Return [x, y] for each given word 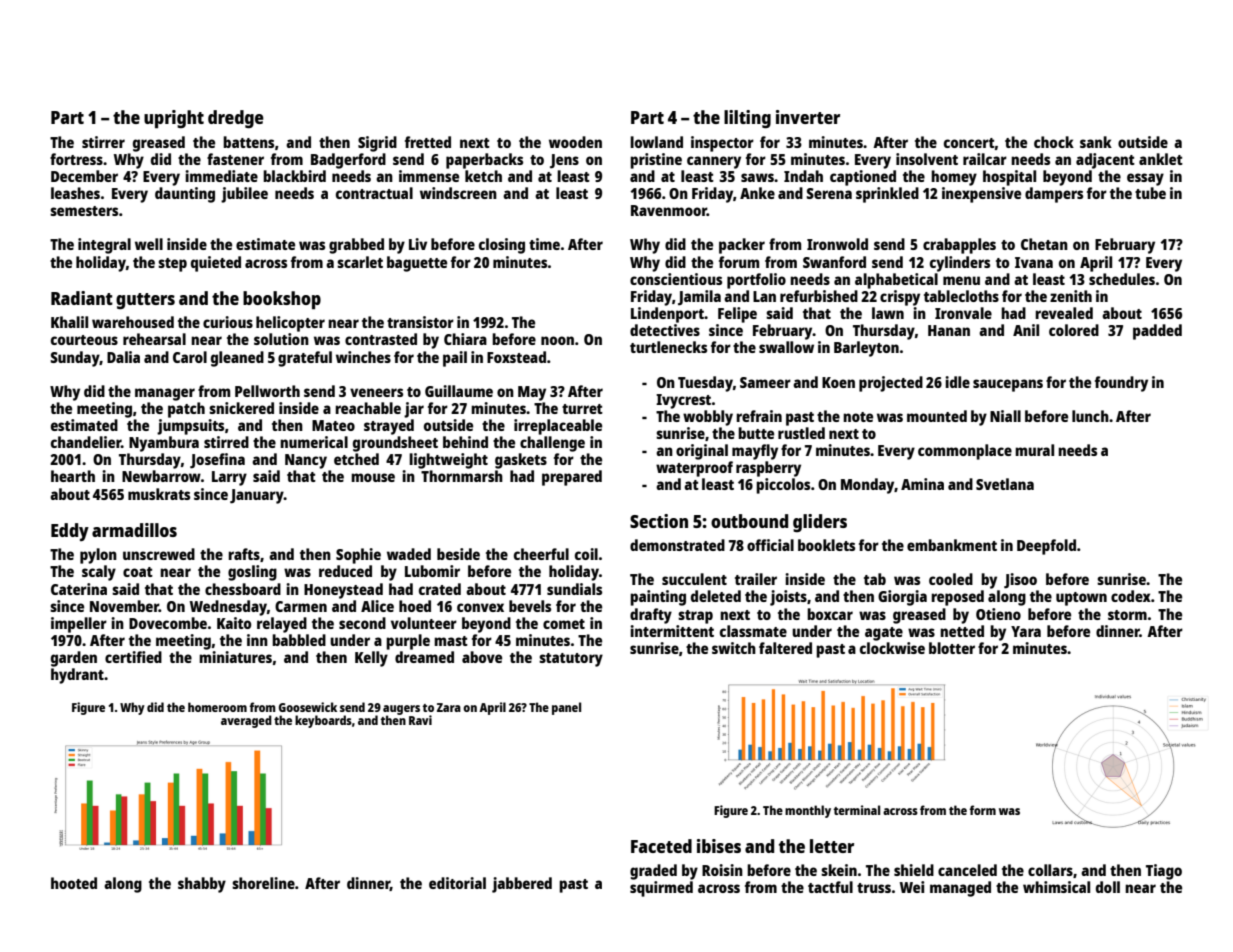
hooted [74, 883]
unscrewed [159, 554]
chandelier [86, 442]
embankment [952, 545]
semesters [84, 211]
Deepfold [1046, 547]
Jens [564, 161]
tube [1150, 193]
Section [659, 521]
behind [465, 442]
